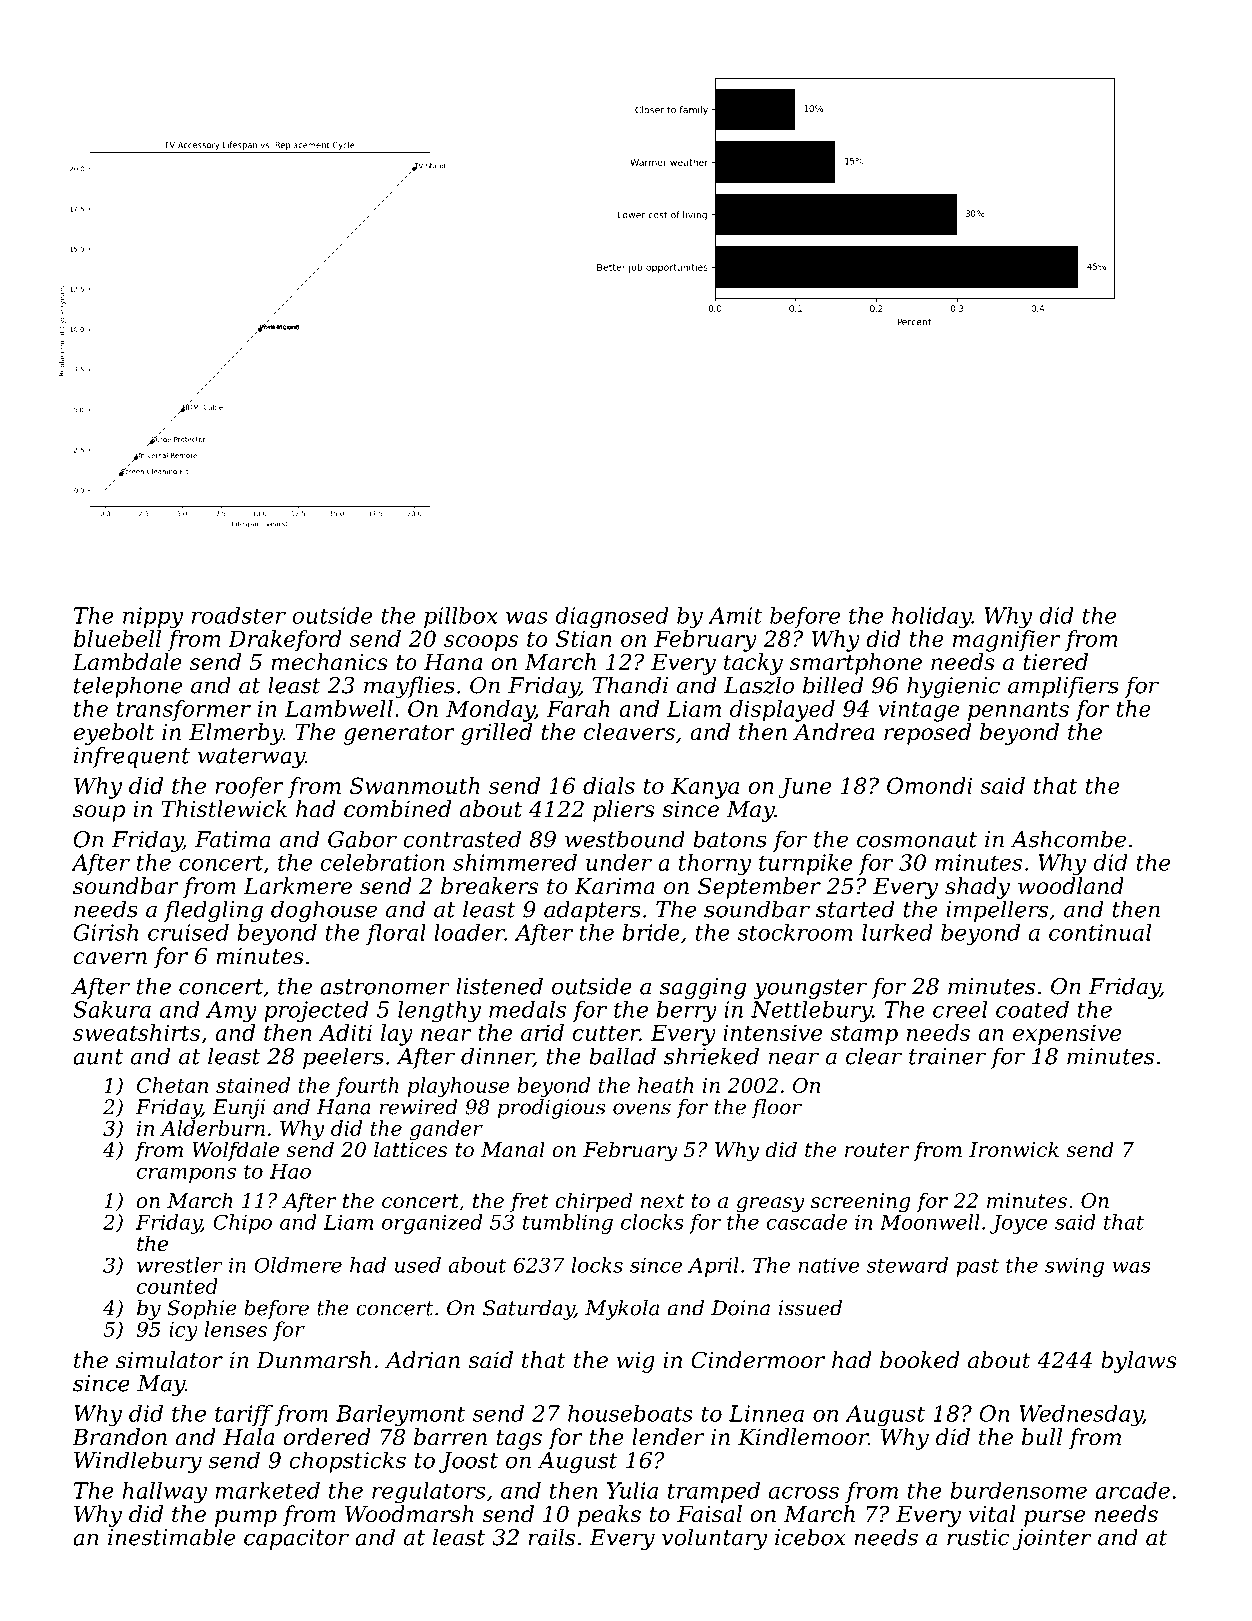  Describe the element at coordinates (810, 1537) in the screenshot. I see `icebox` at that location.
